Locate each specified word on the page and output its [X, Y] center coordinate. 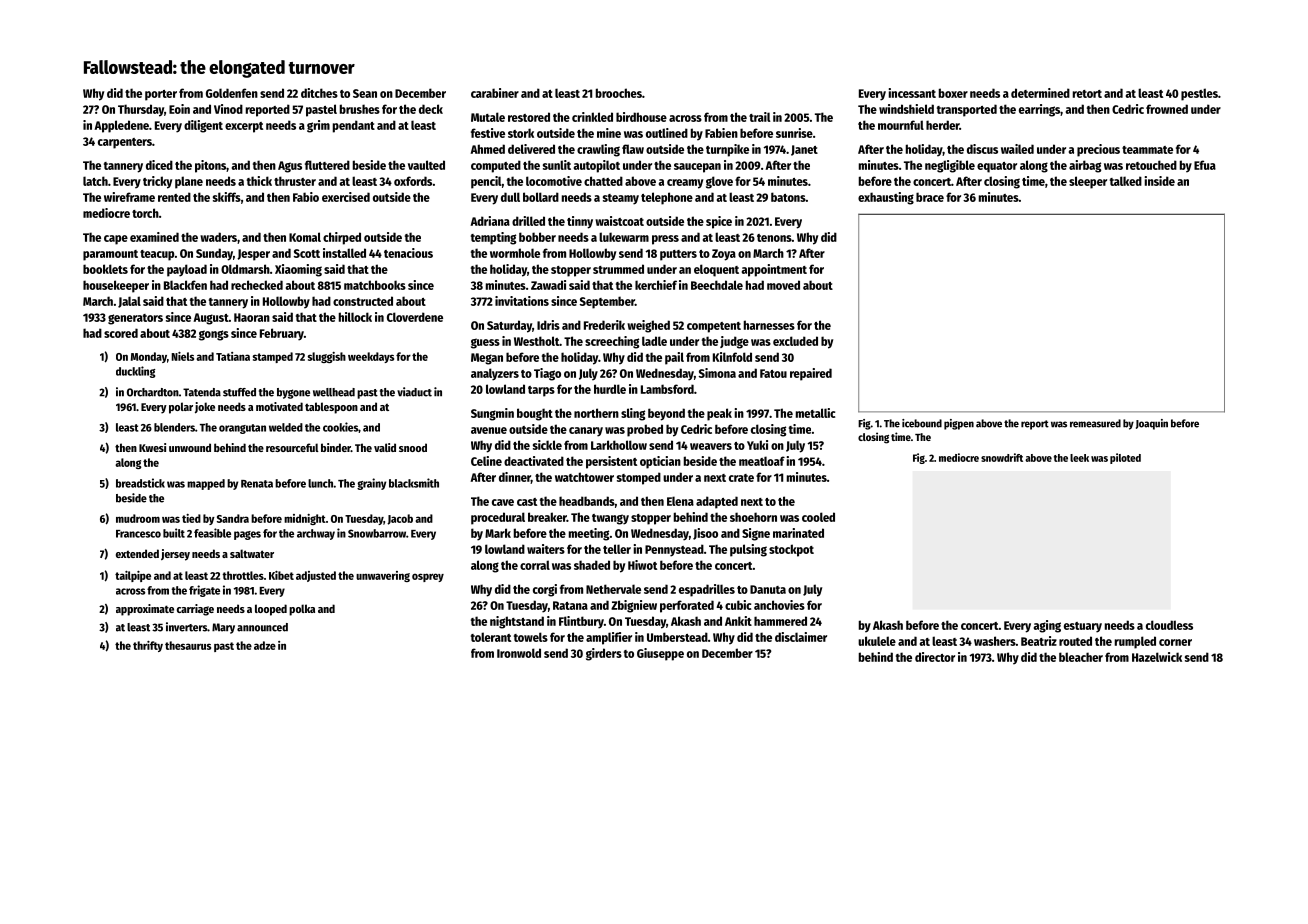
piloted [1125, 458]
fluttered [327, 165]
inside [1160, 181]
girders [604, 654]
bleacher [1081, 657]
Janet [804, 150]
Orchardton [153, 392]
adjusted [316, 576]
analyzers [495, 374]
